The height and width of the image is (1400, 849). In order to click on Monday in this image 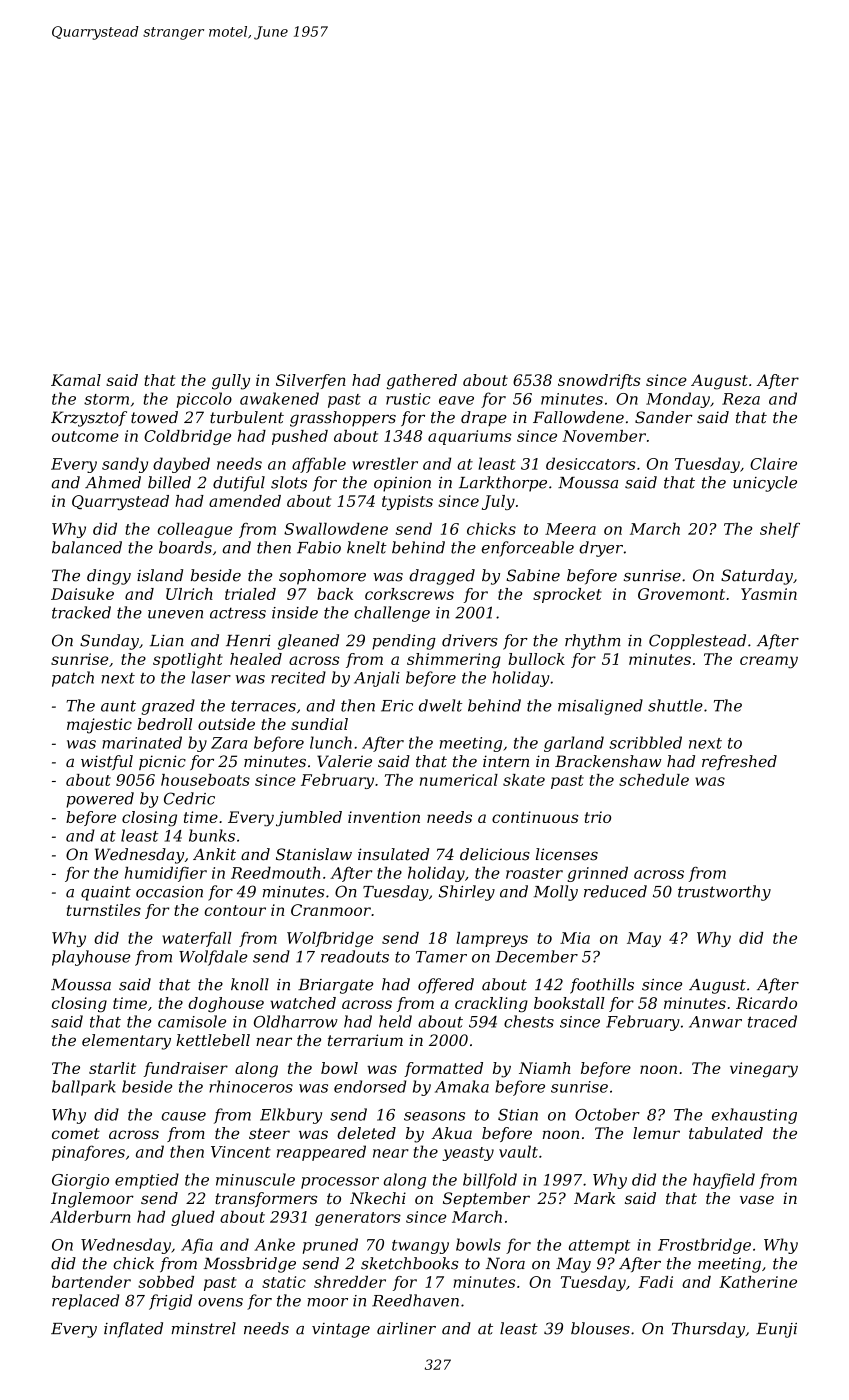, I will do `click(678, 400)`.
